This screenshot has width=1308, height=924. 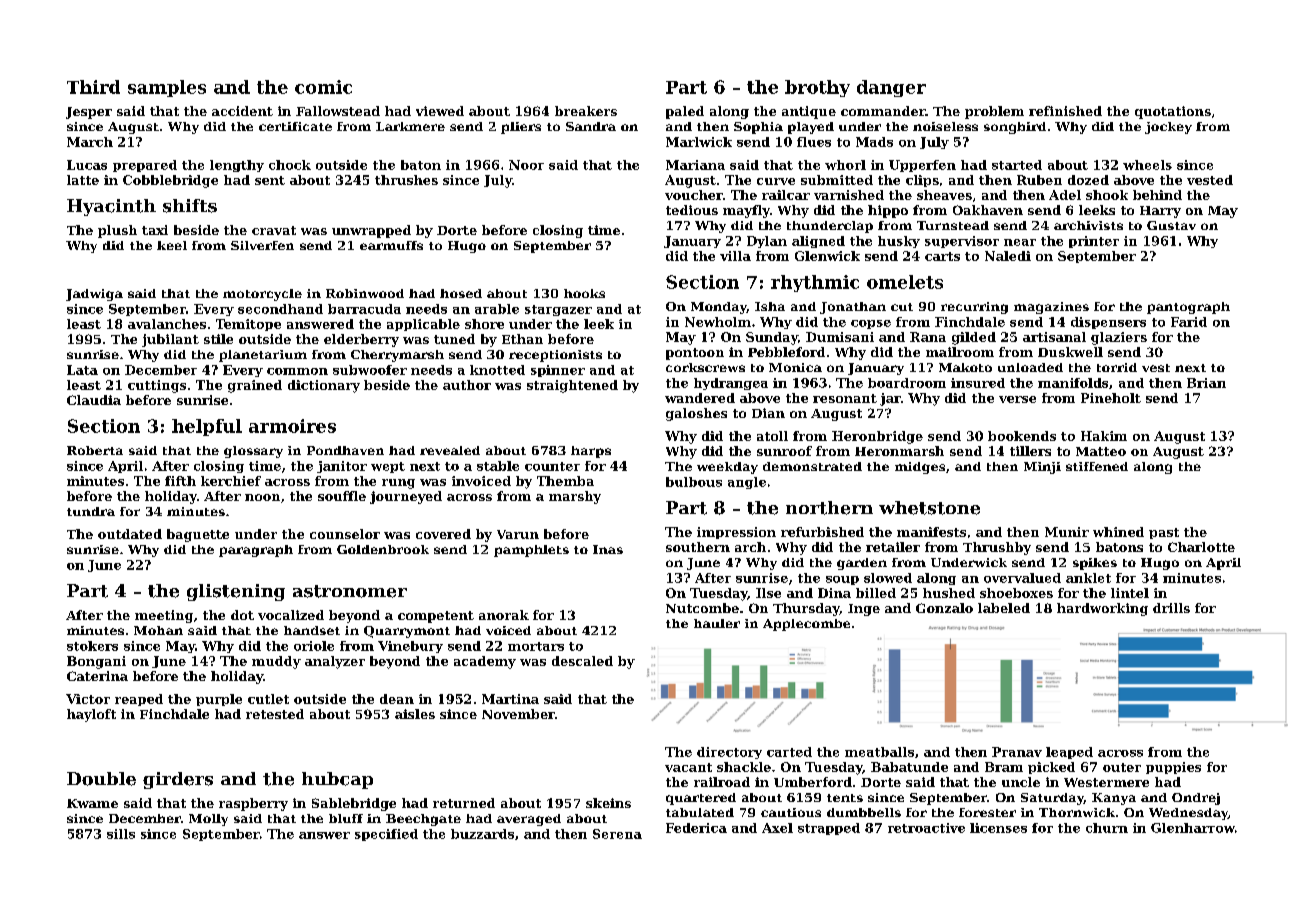 I want to click on Double, so click(x=101, y=779).
